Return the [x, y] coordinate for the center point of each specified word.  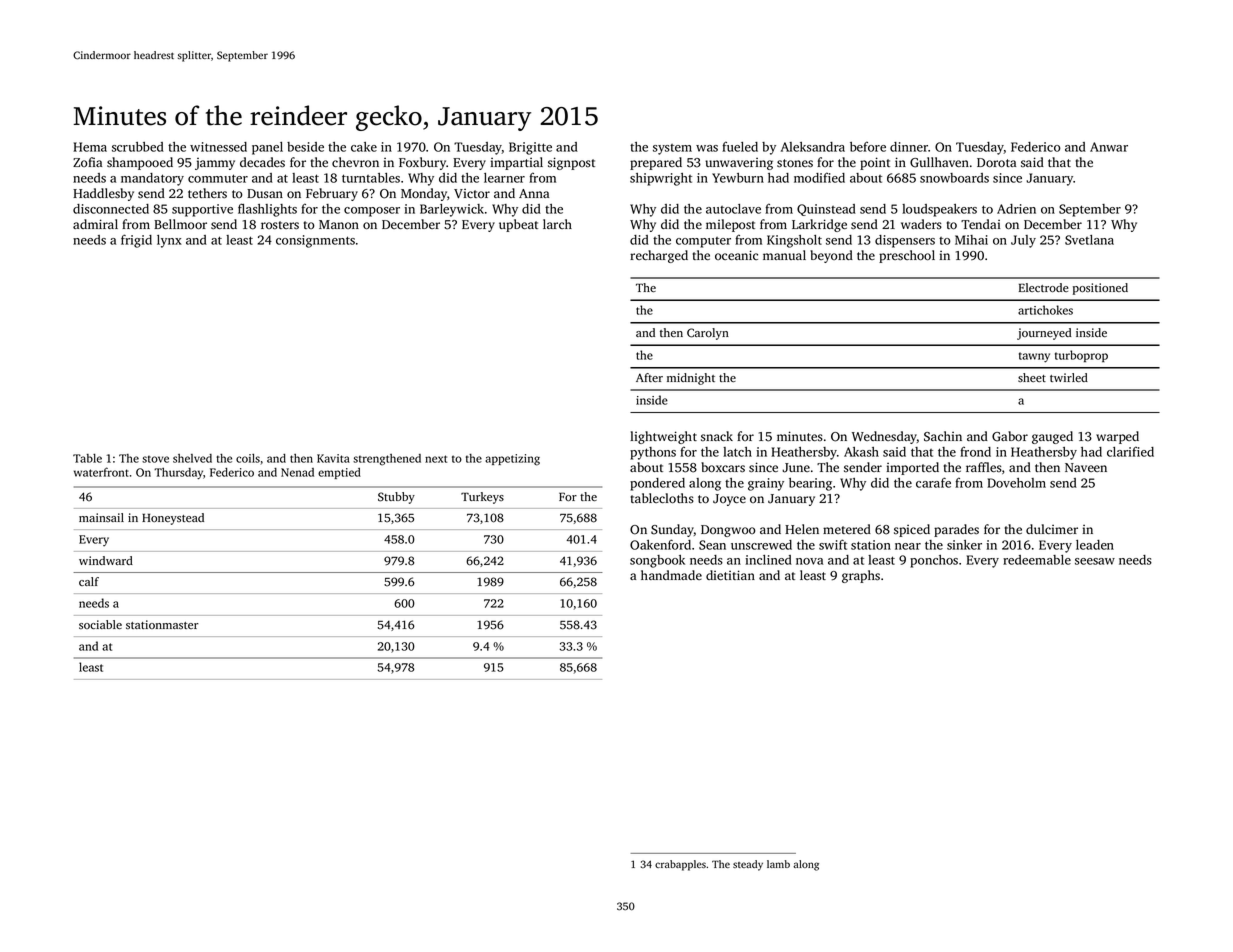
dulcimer [1052, 529]
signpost [571, 163]
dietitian [730, 575]
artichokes [1045, 310]
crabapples [680, 865]
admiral [95, 224]
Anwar [1109, 147]
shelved [192, 458]
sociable [100, 624]
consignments [315, 241]
